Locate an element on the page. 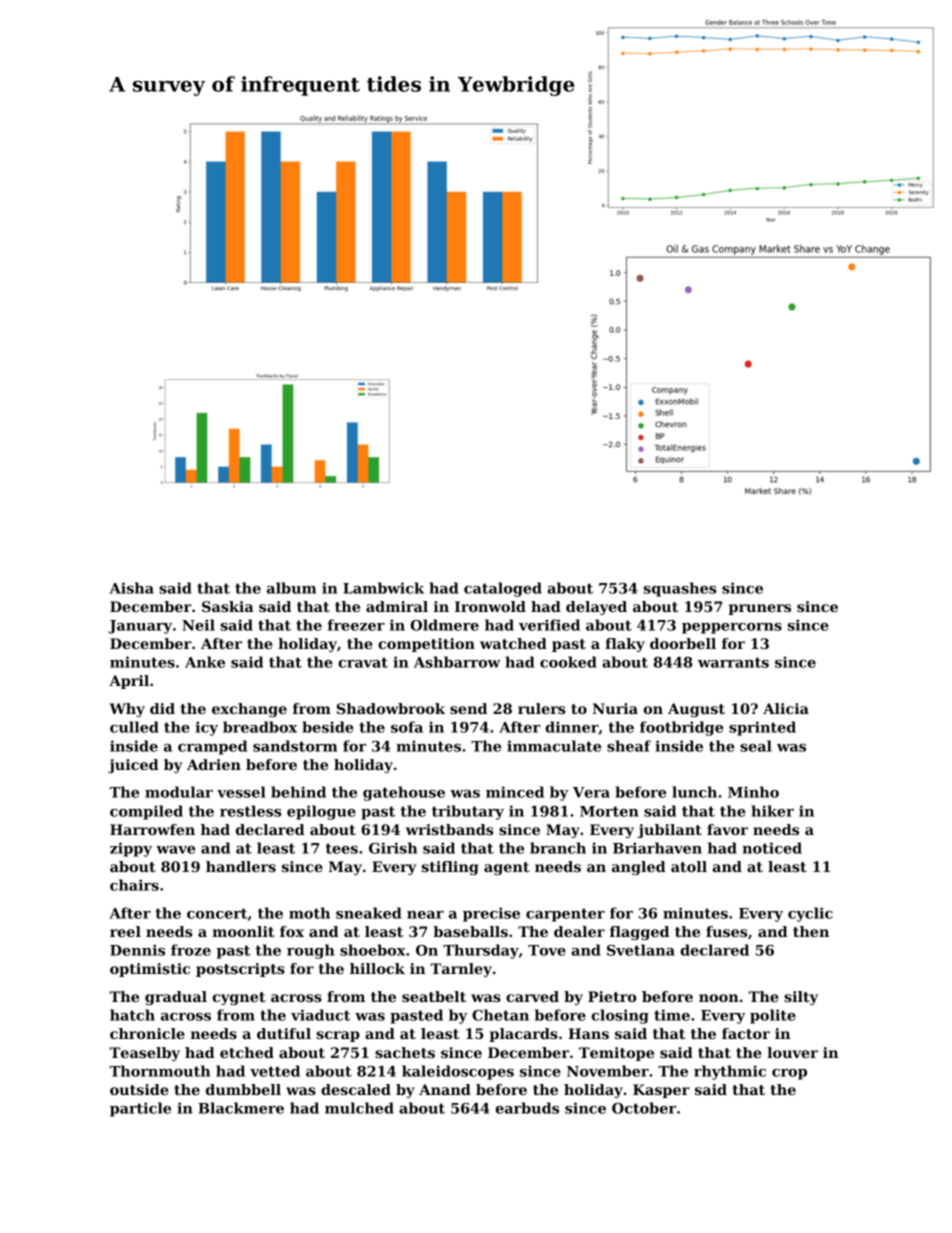 The width and height of the document is (952, 1233). Aisha is located at coordinates (132, 588).
